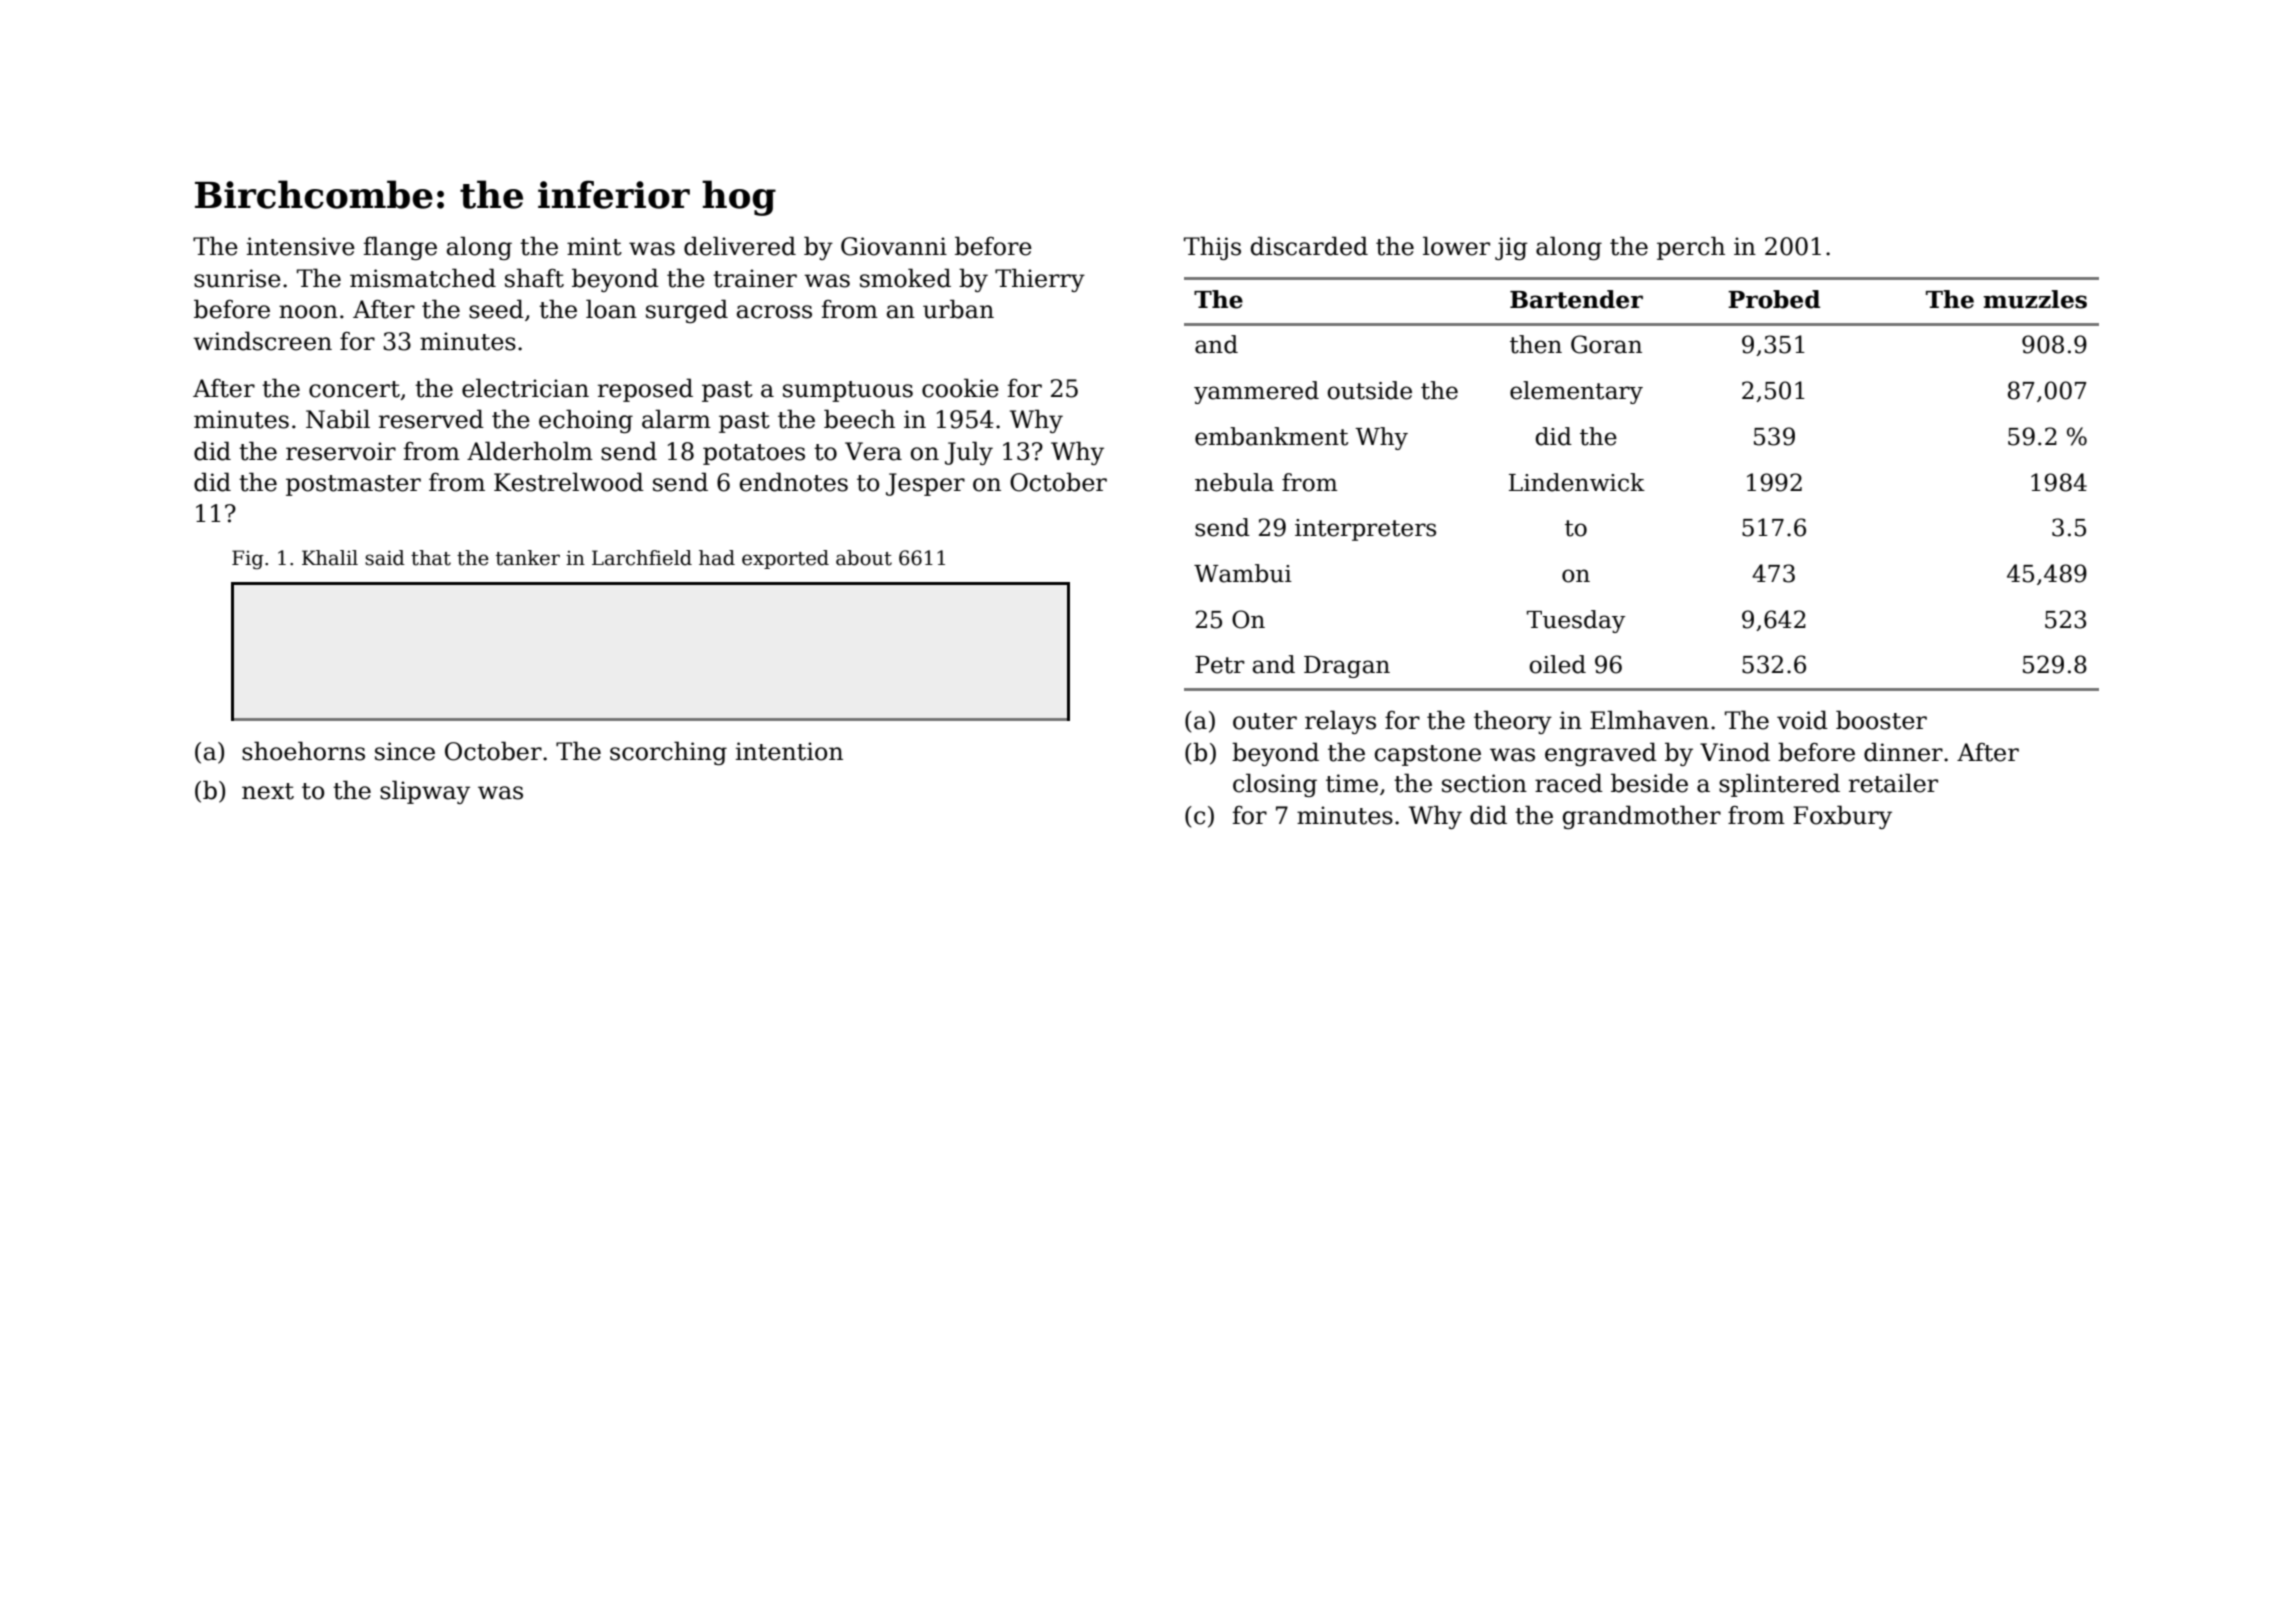 The height and width of the screenshot is (1620, 2292). I want to click on seed, so click(496, 309).
